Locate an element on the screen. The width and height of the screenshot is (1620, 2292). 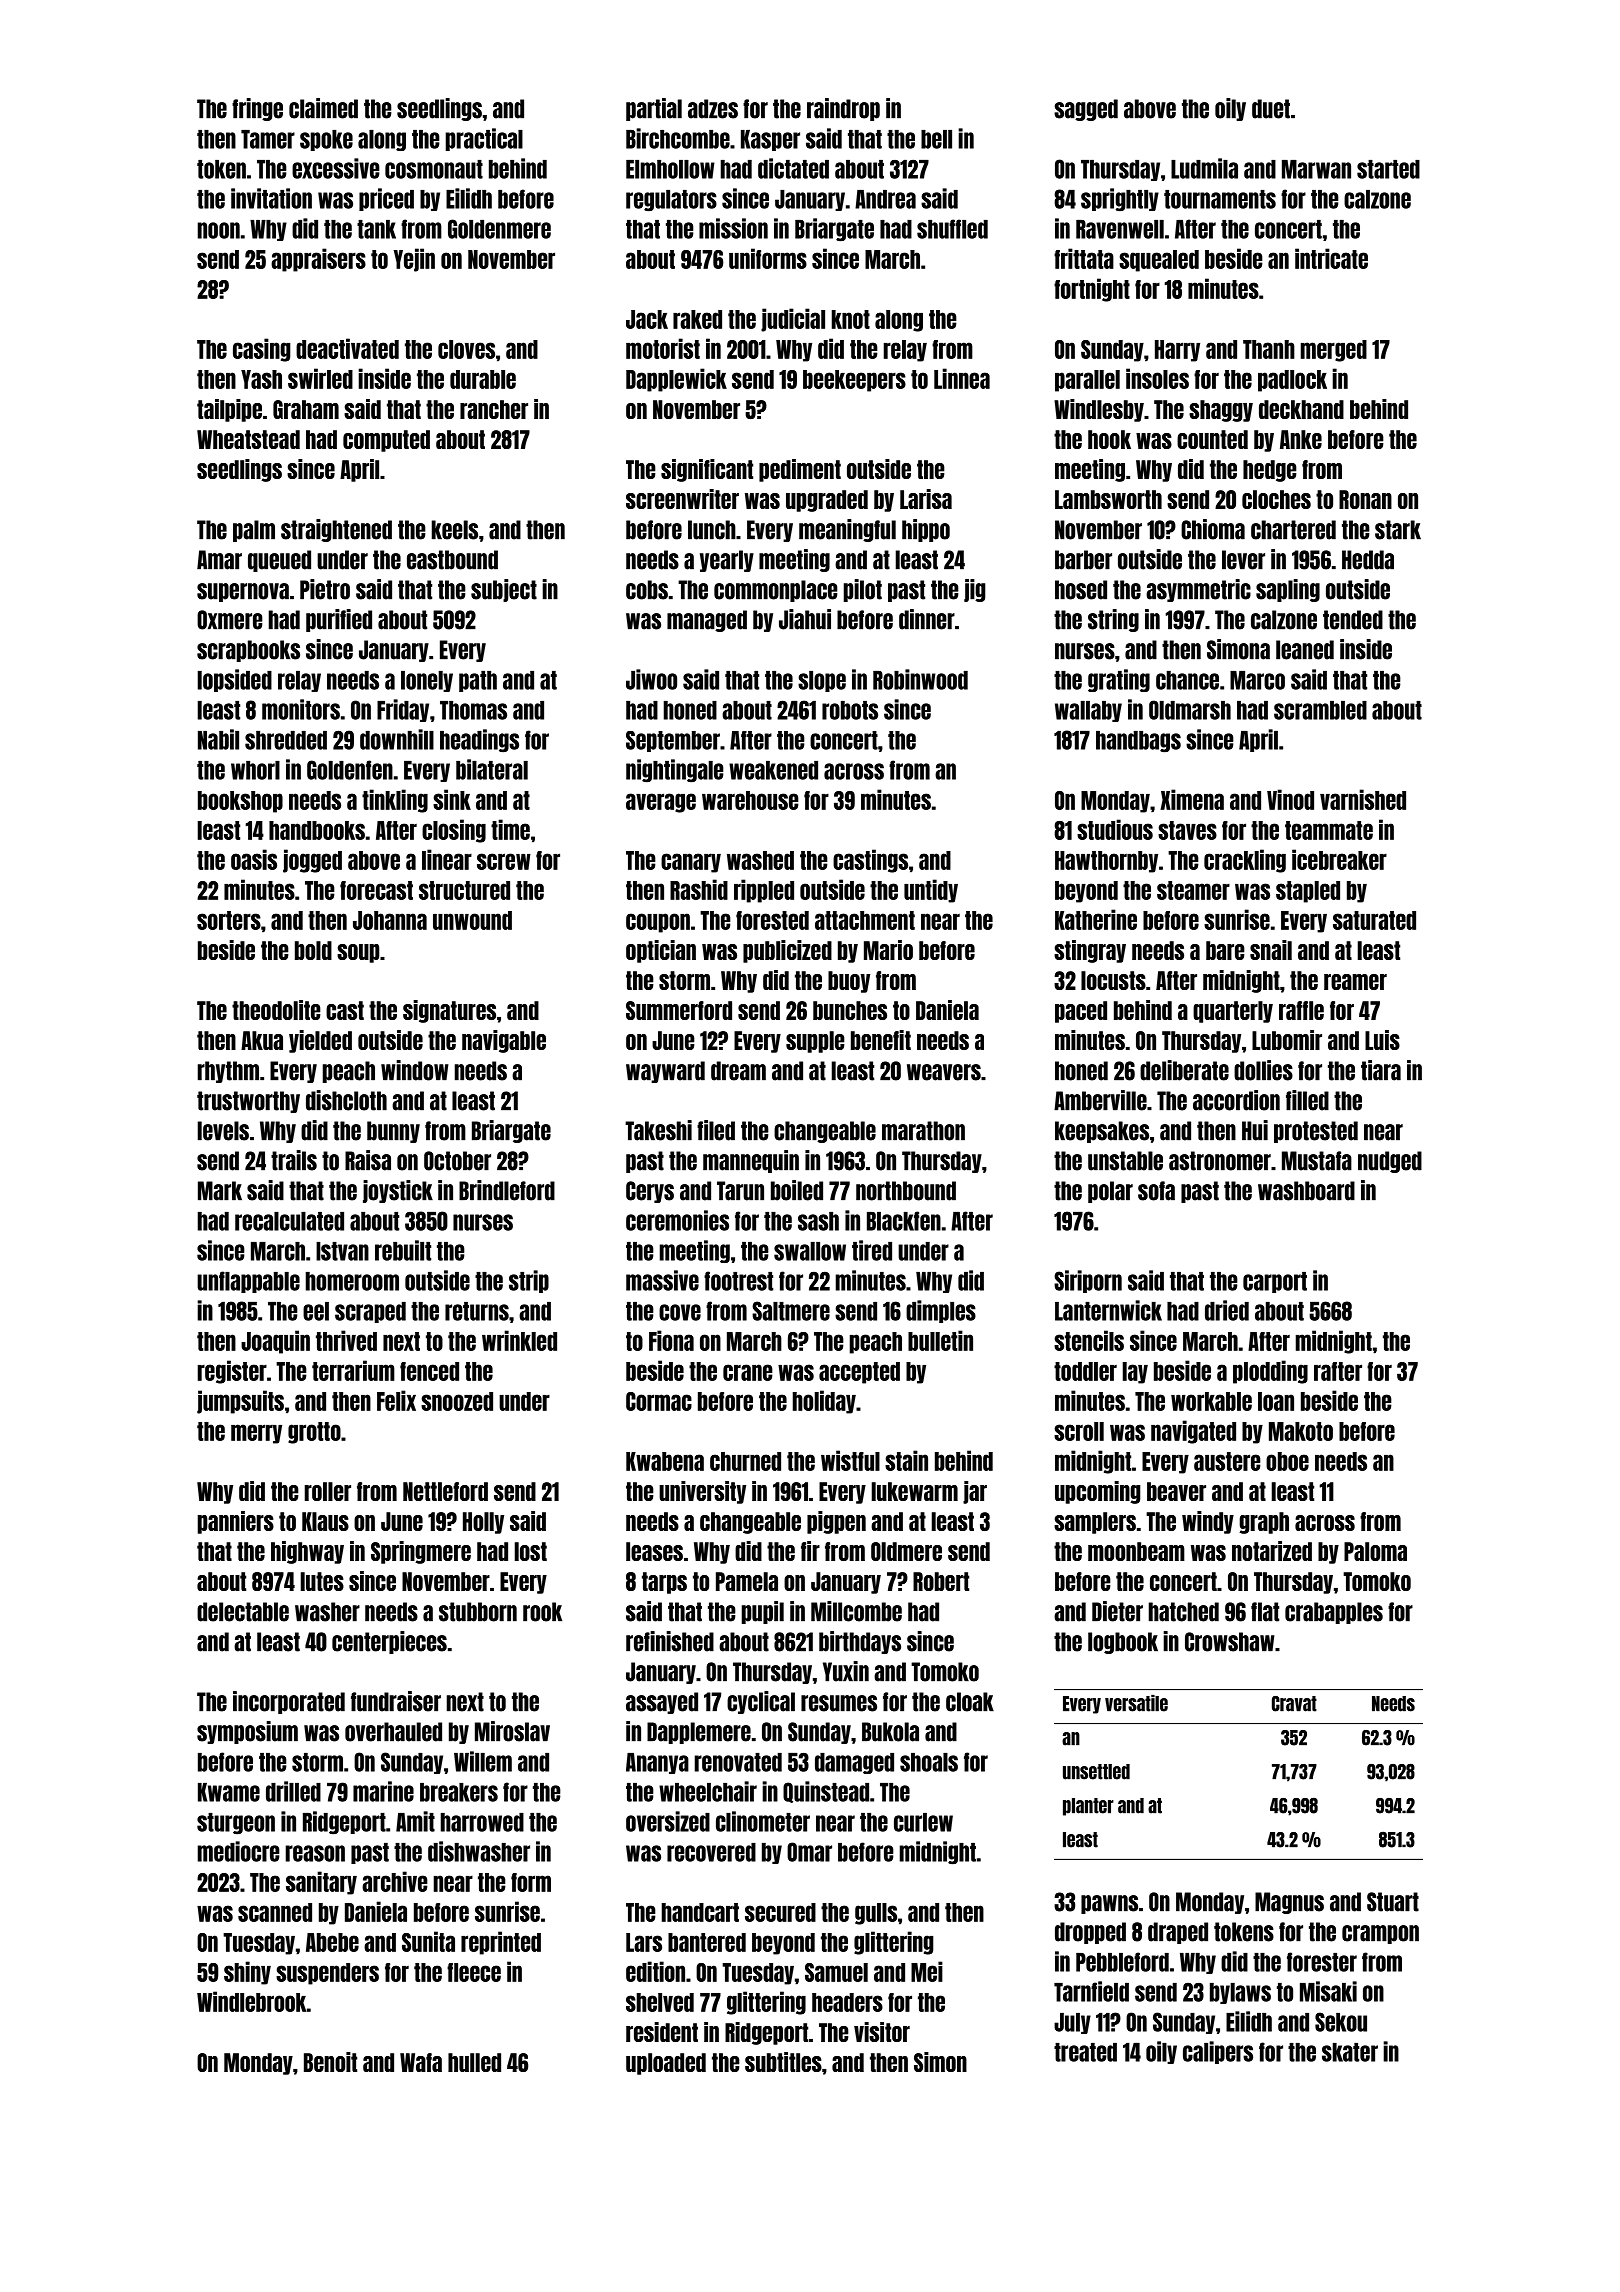
recalculated is located at coordinates (289, 1221).
